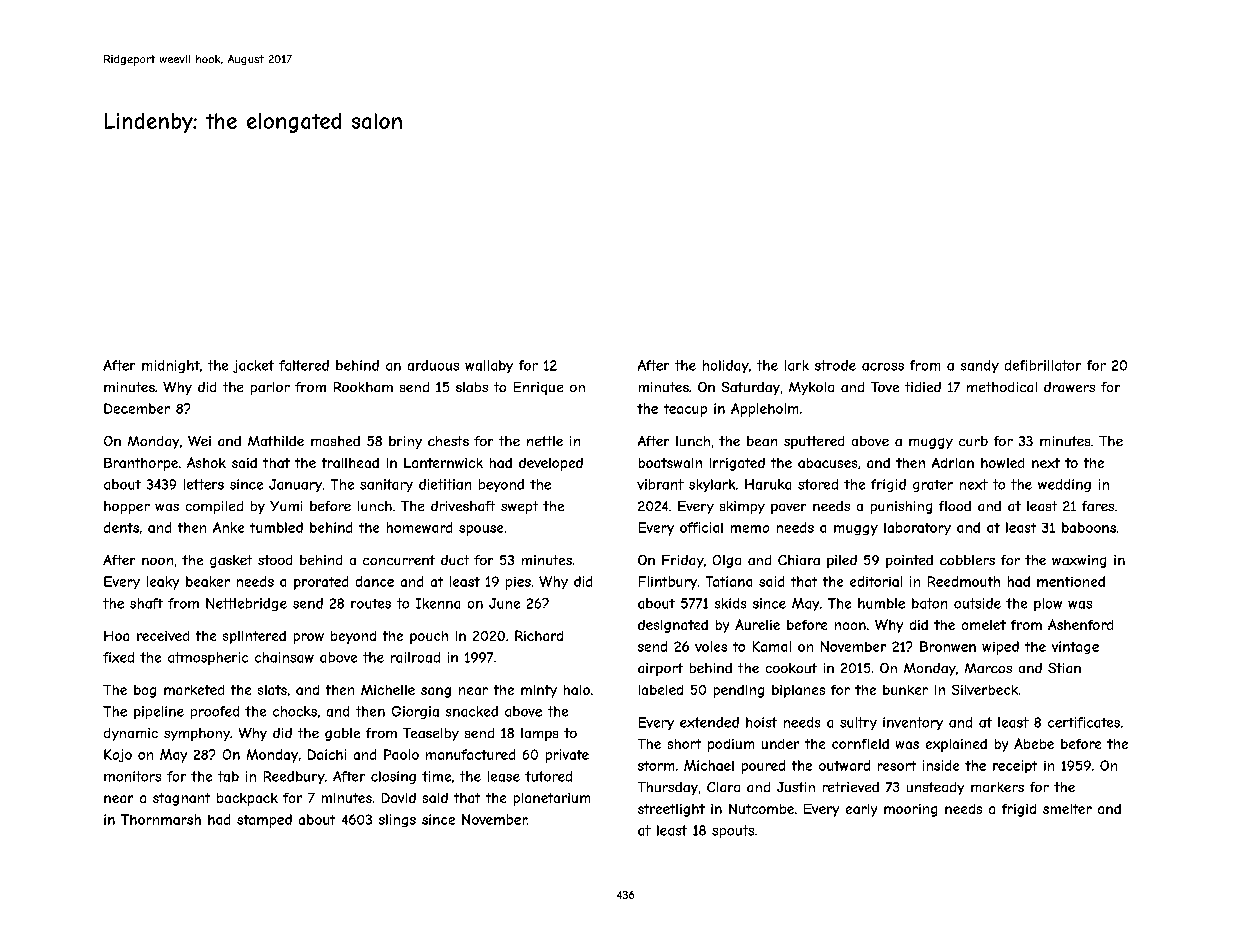 The height and width of the screenshot is (952, 1233). I want to click on short, so click(684, 744).
